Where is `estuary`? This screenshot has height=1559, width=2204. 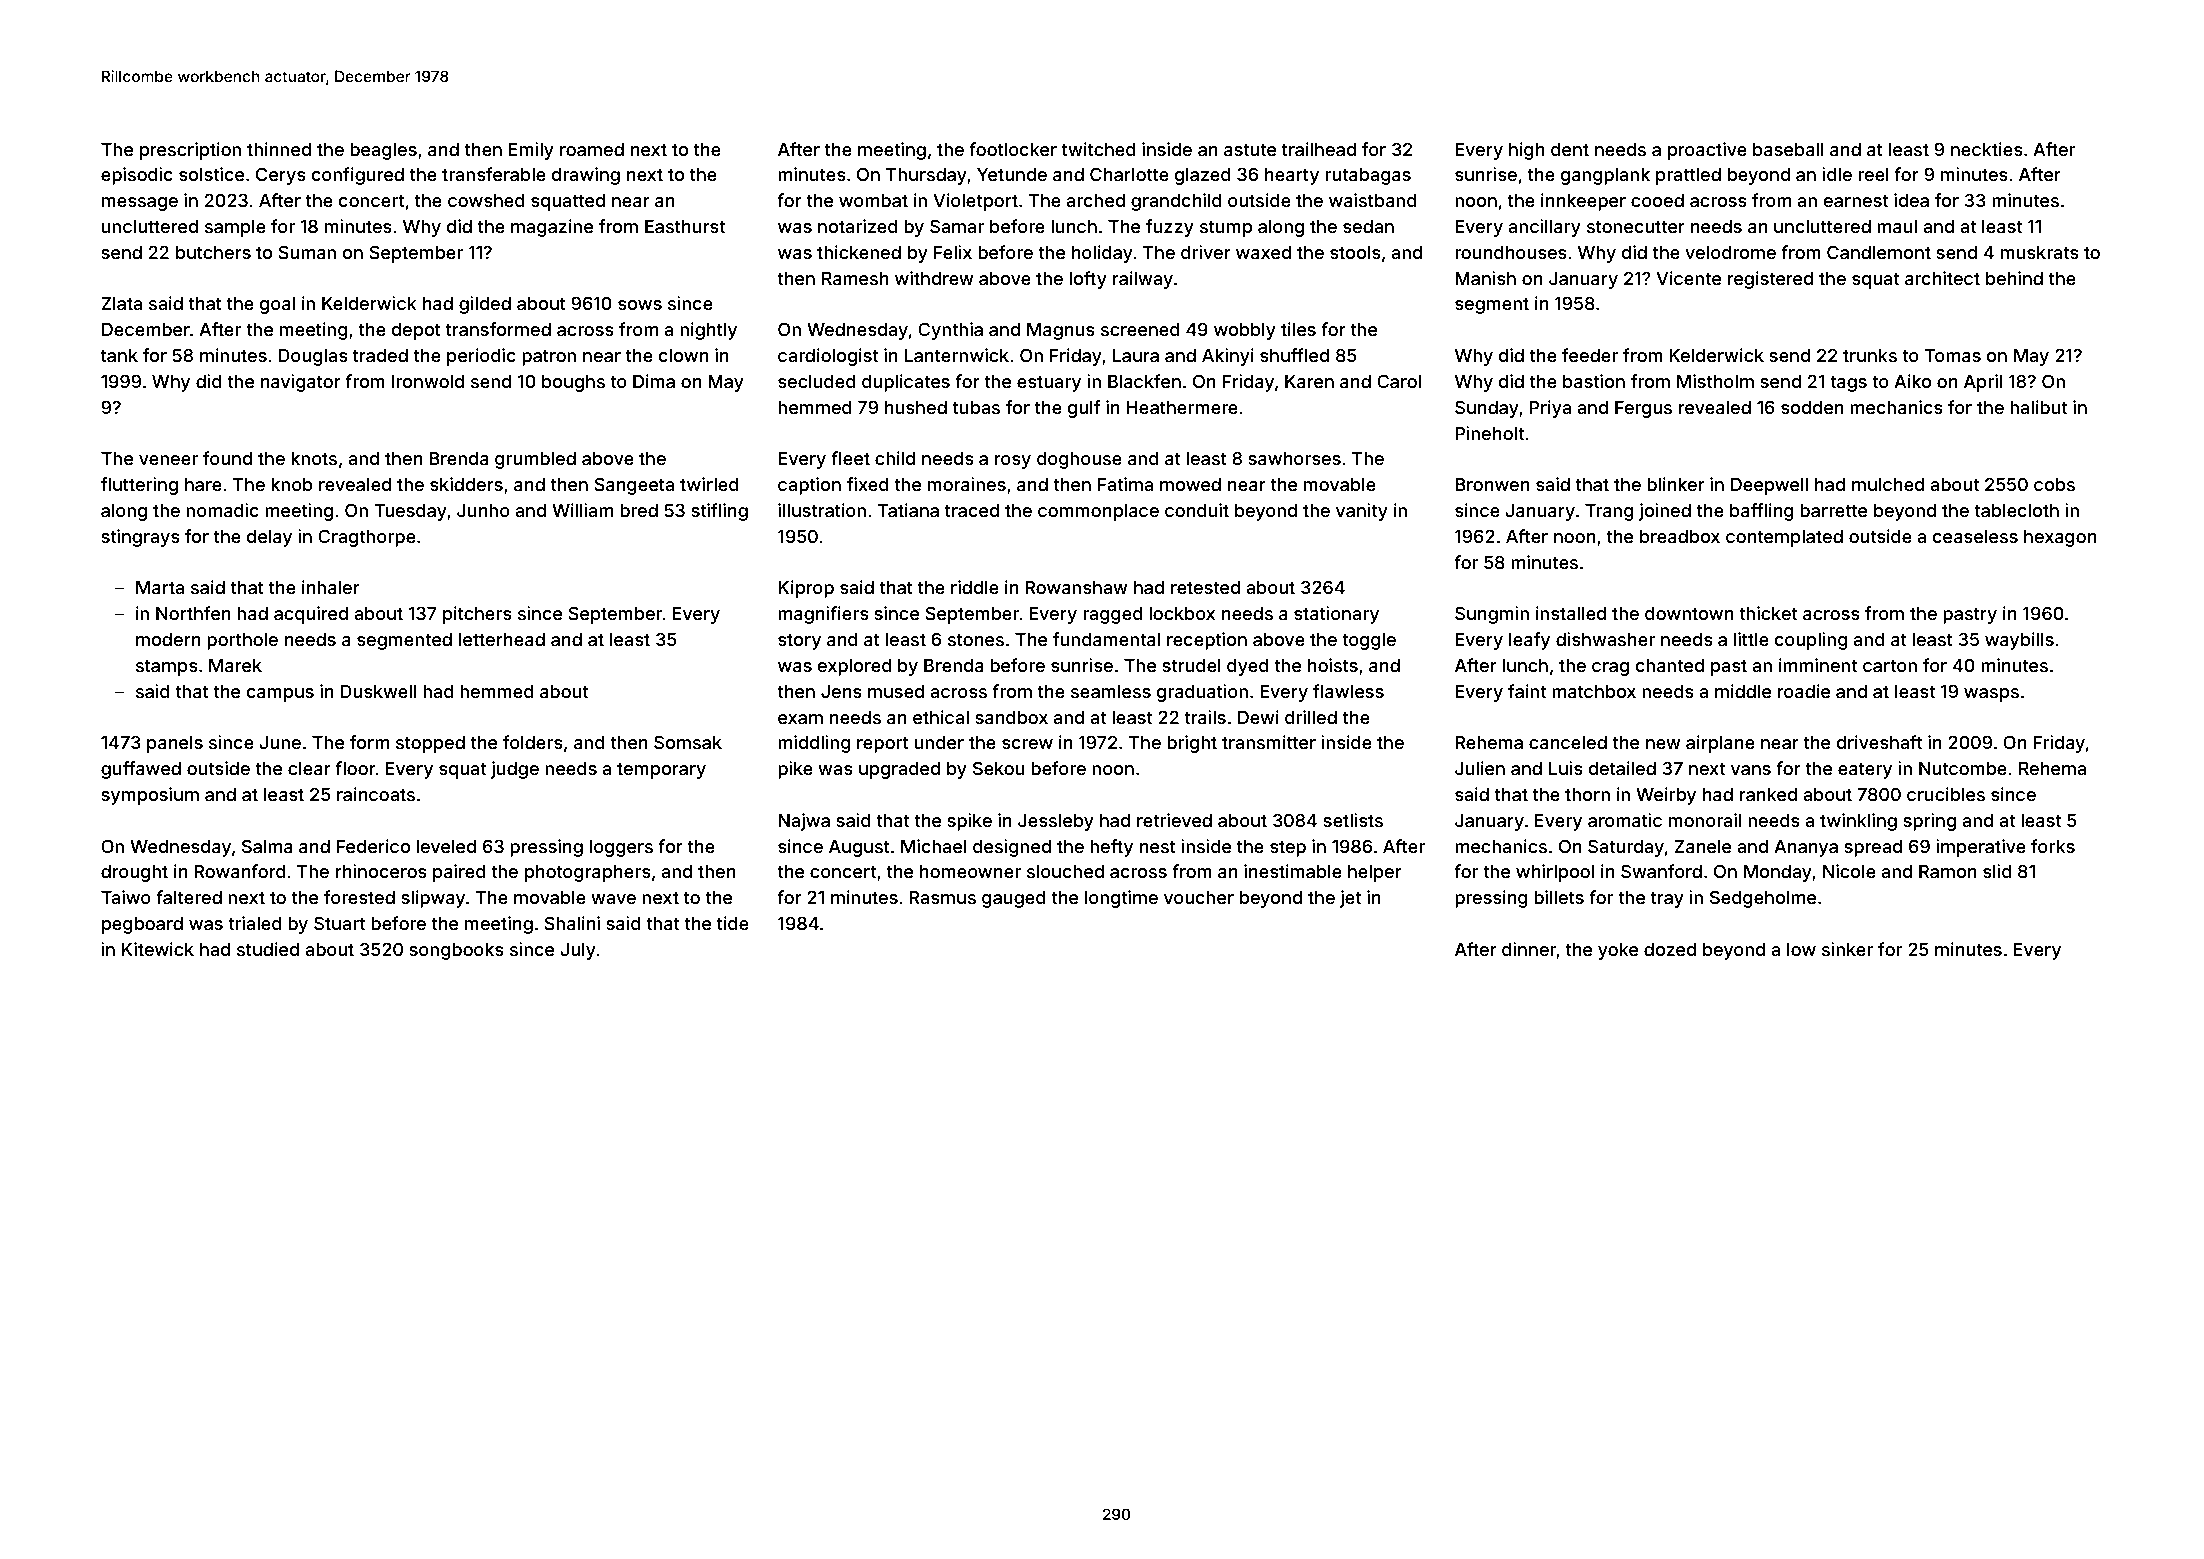 estuary is located at coordinates (1049, 384).
